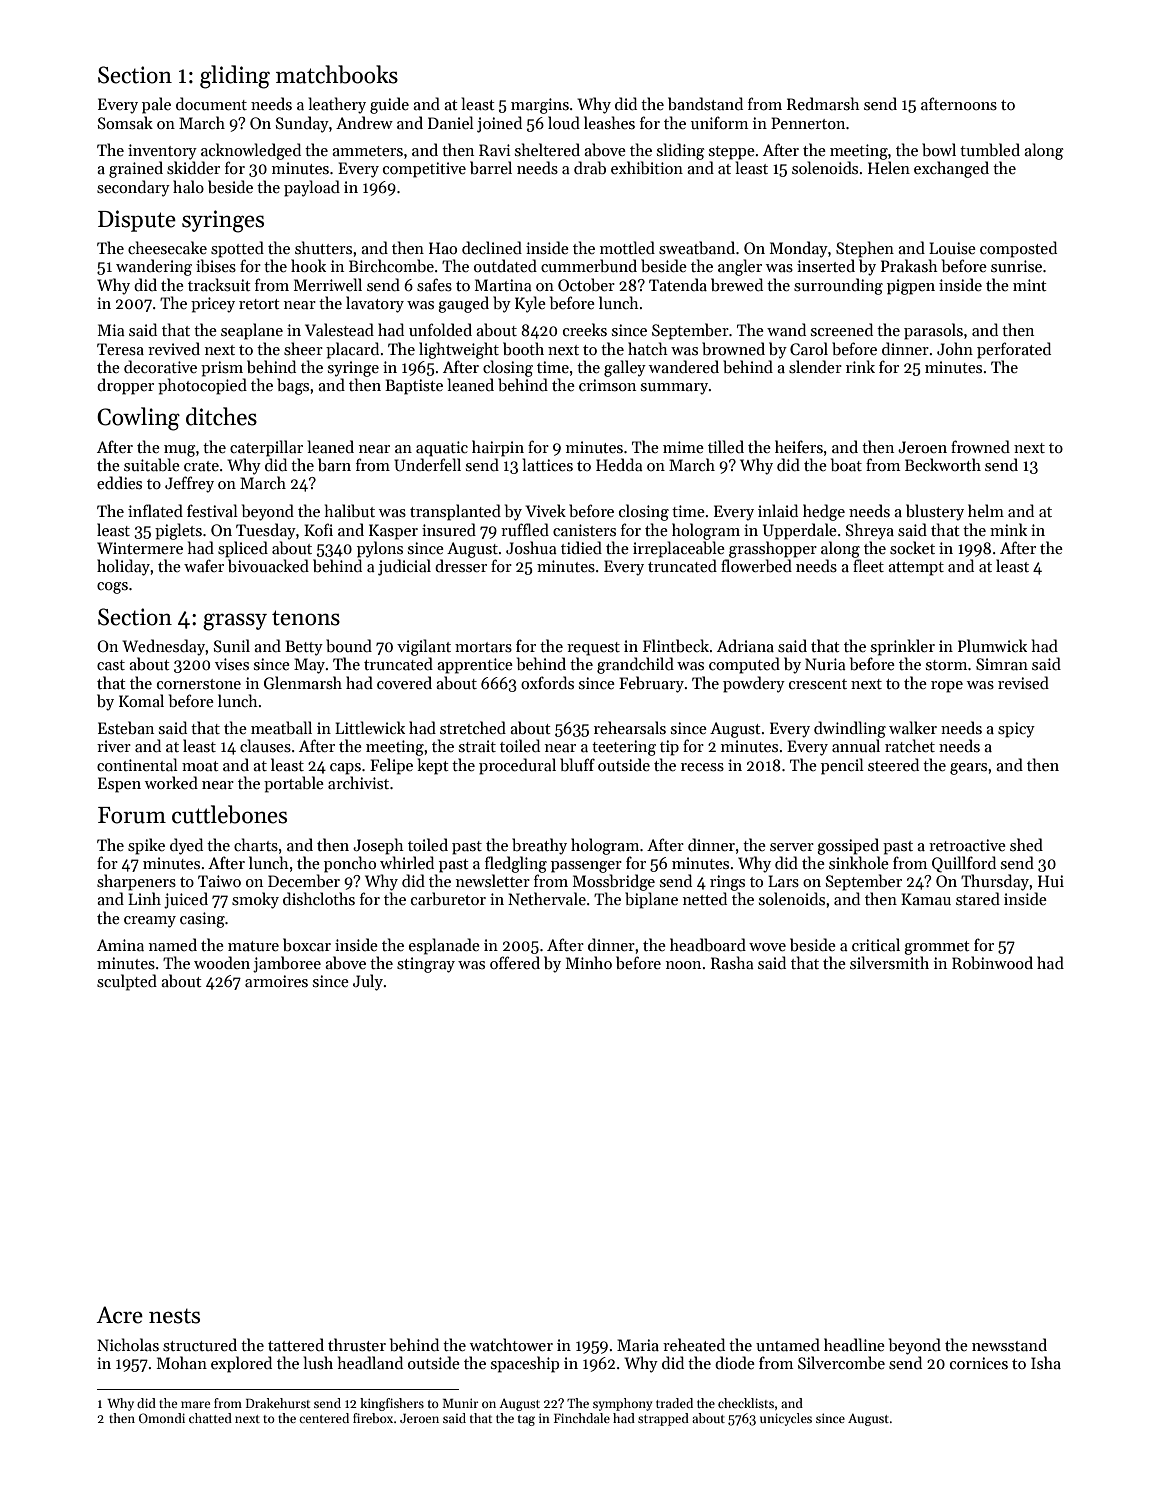 This screenshot has height=1504, width=1162. Describe the element at coordinates (823, 103) in the screenshot. I see `Redmarsh` at that location.
